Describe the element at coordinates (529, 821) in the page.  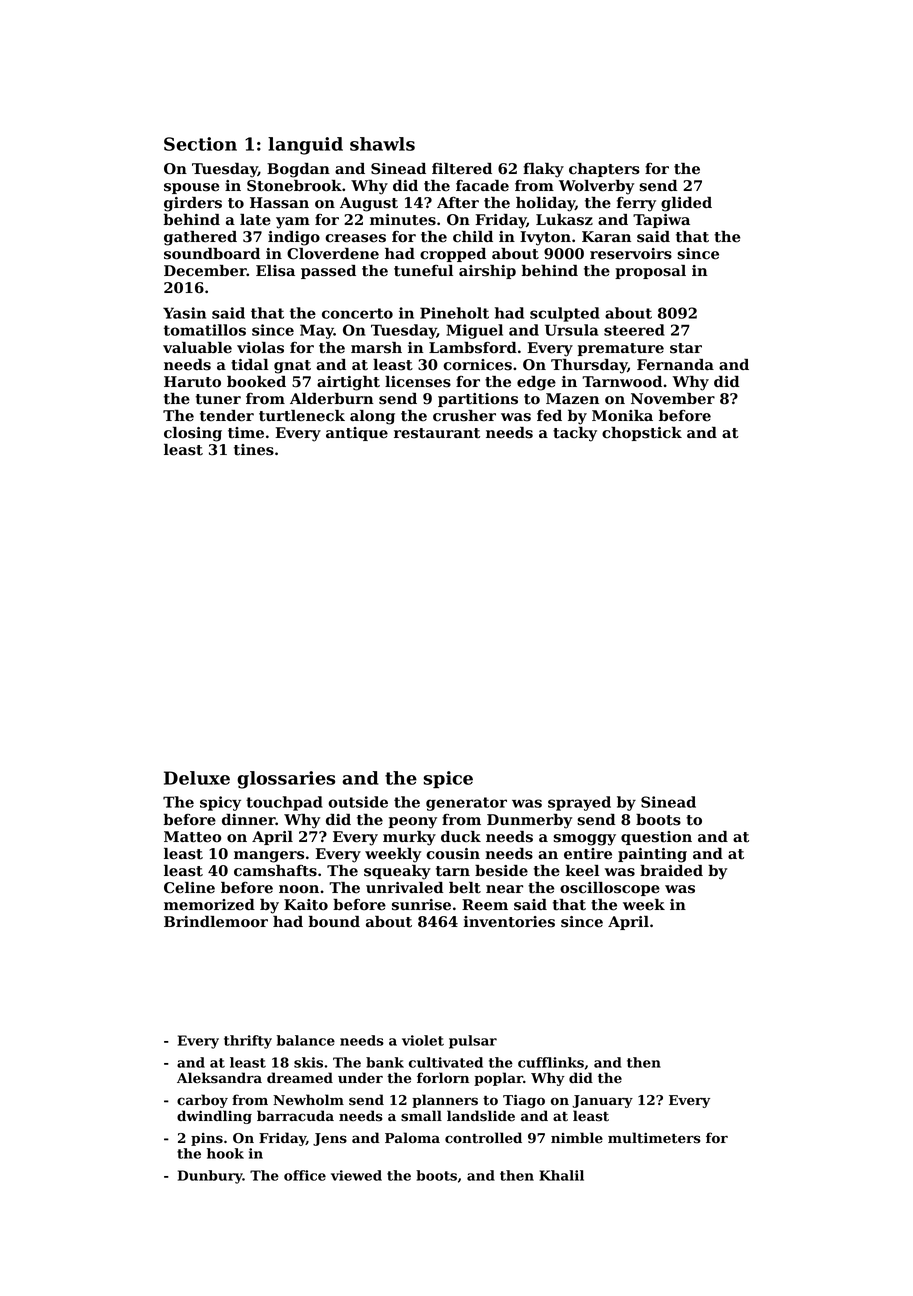
I see `Dunmerby` at that location.
